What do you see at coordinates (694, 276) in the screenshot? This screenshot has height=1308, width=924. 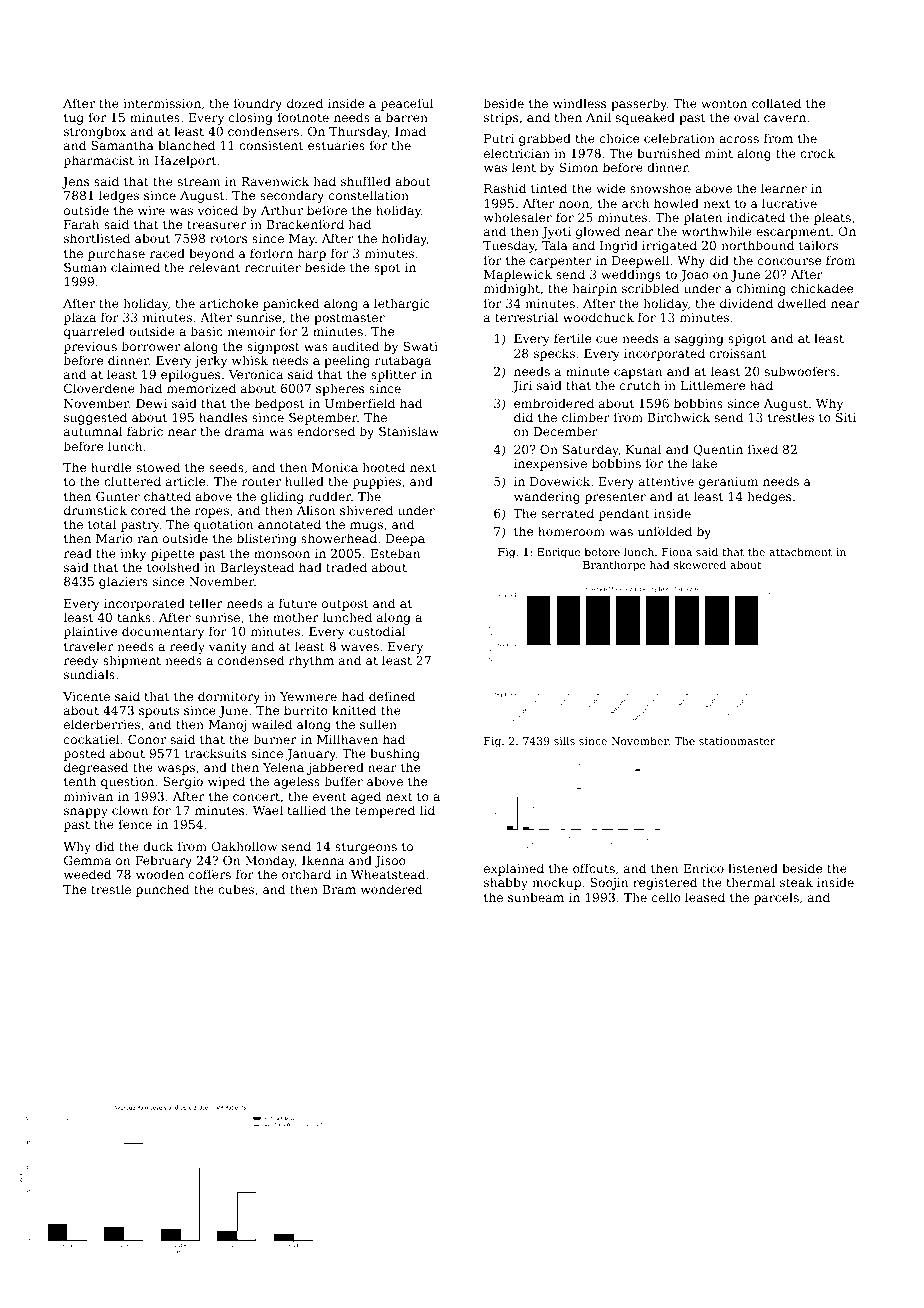 I see `Joao` at bounding box center [694, 276].
